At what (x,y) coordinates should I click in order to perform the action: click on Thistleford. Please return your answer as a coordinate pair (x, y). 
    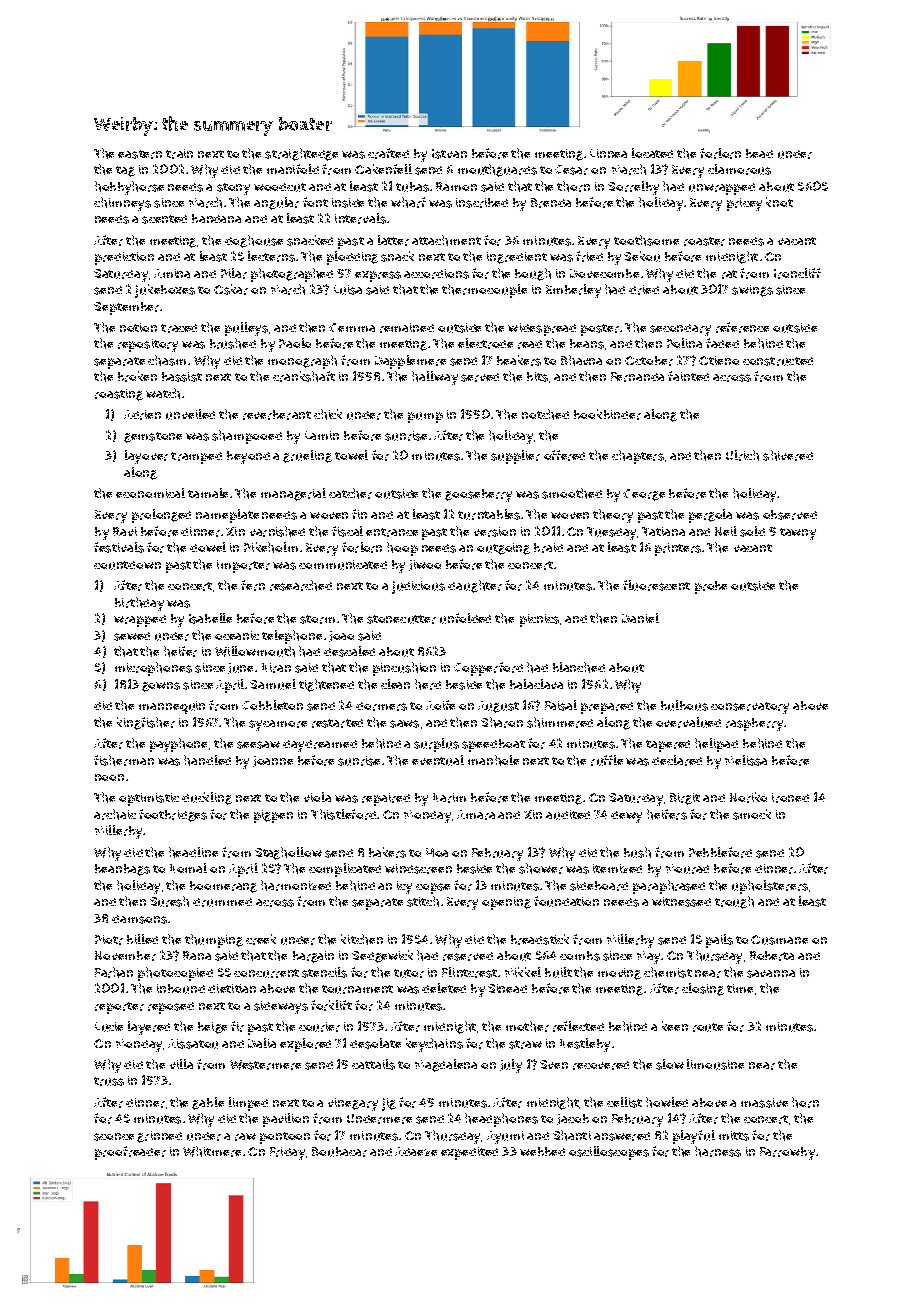
    Looking at the image, I should click on (343, 814).
